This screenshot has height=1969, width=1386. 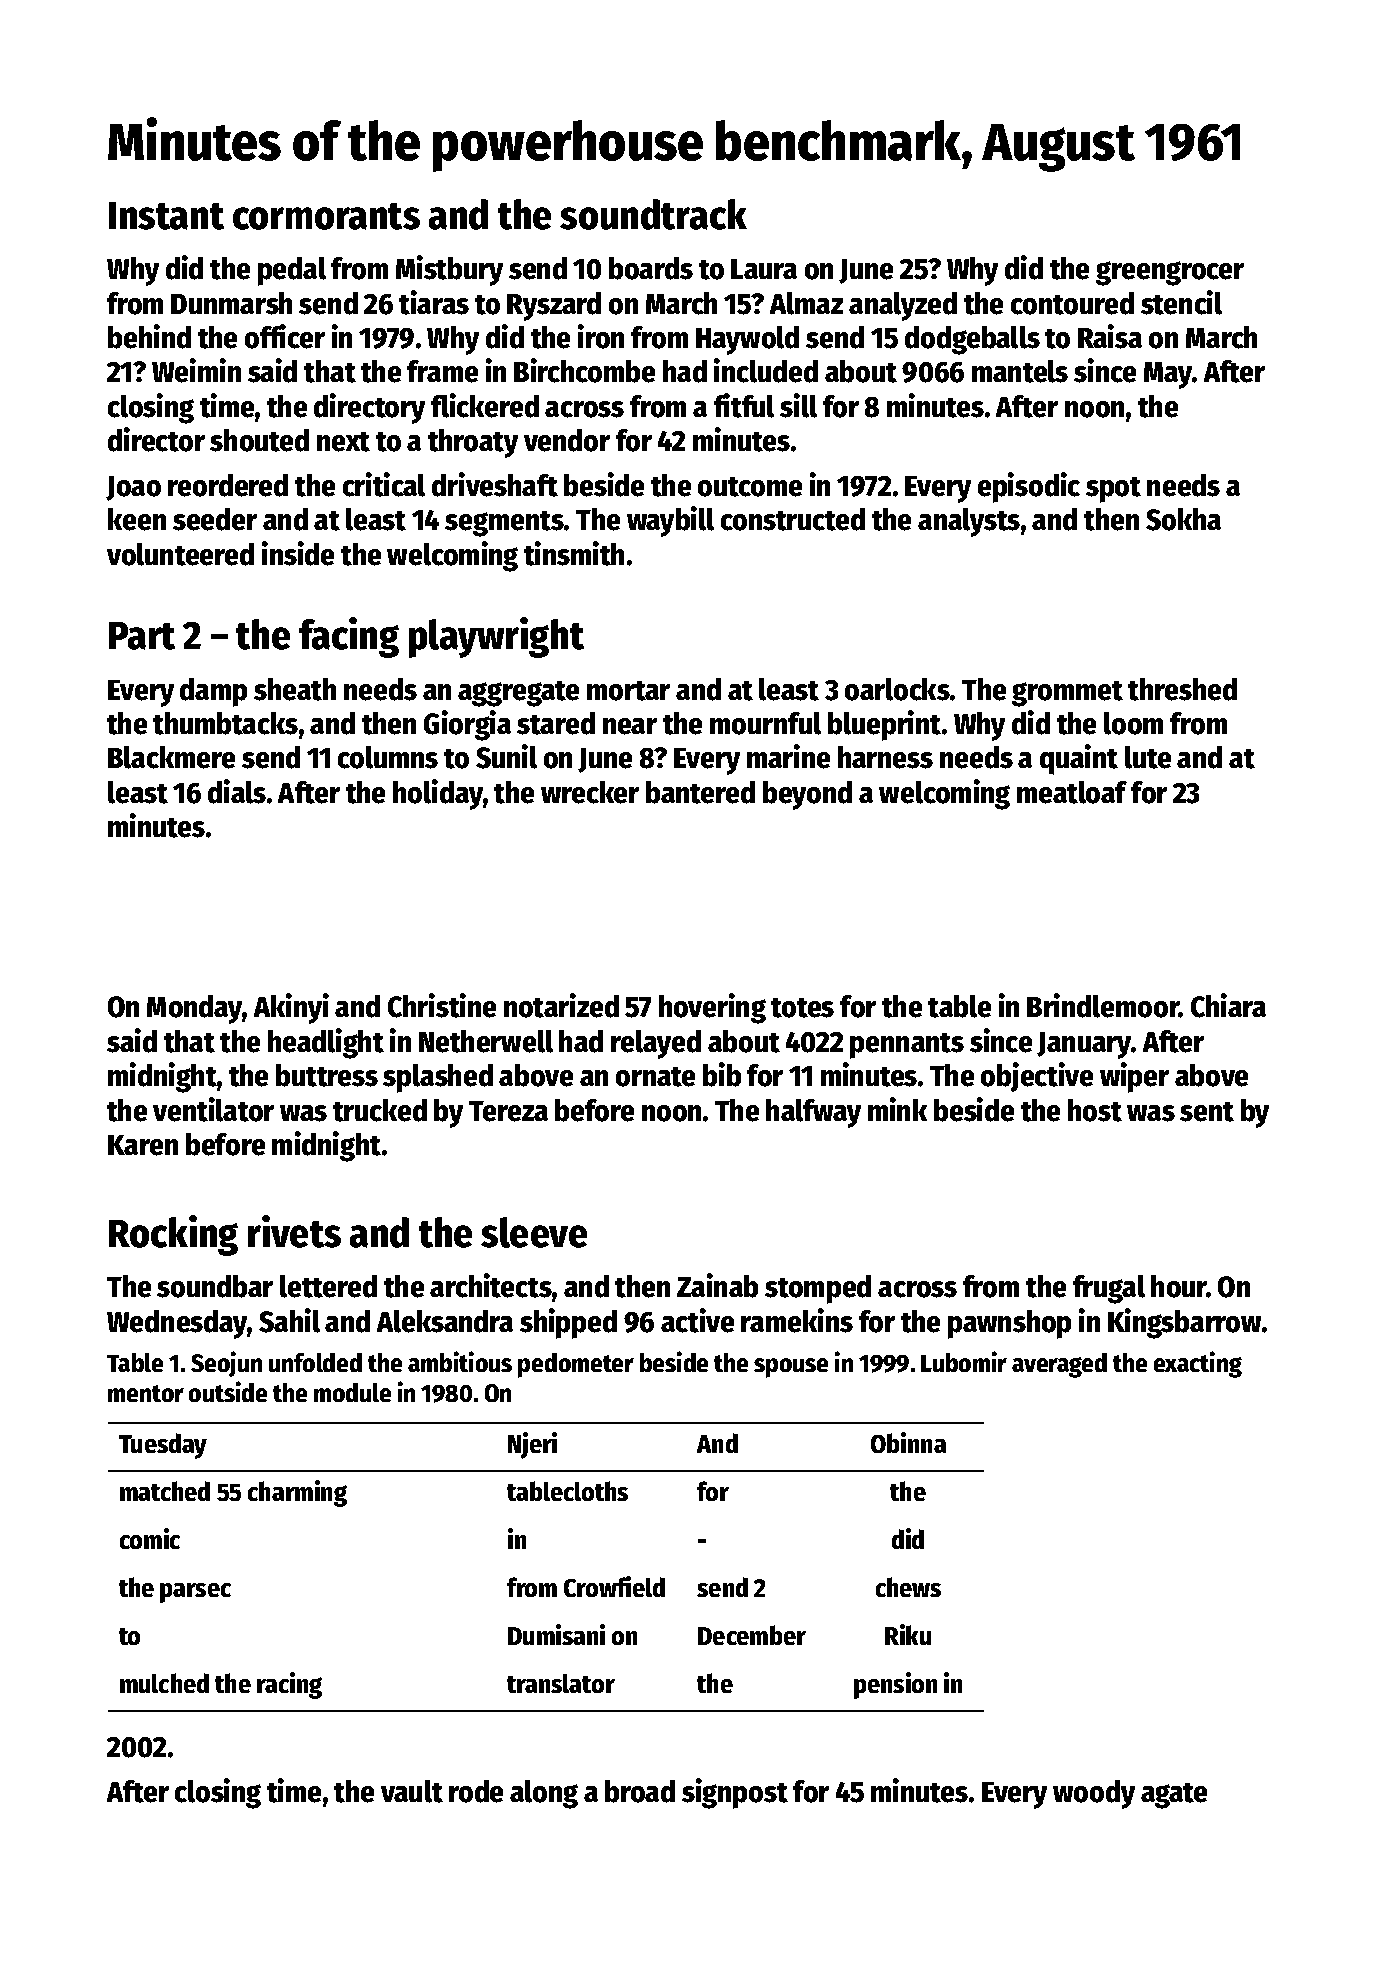 What do you see at coordinates (752, 1635) in the screenshot?
I see `December` at bounding box center [752, 1635].
